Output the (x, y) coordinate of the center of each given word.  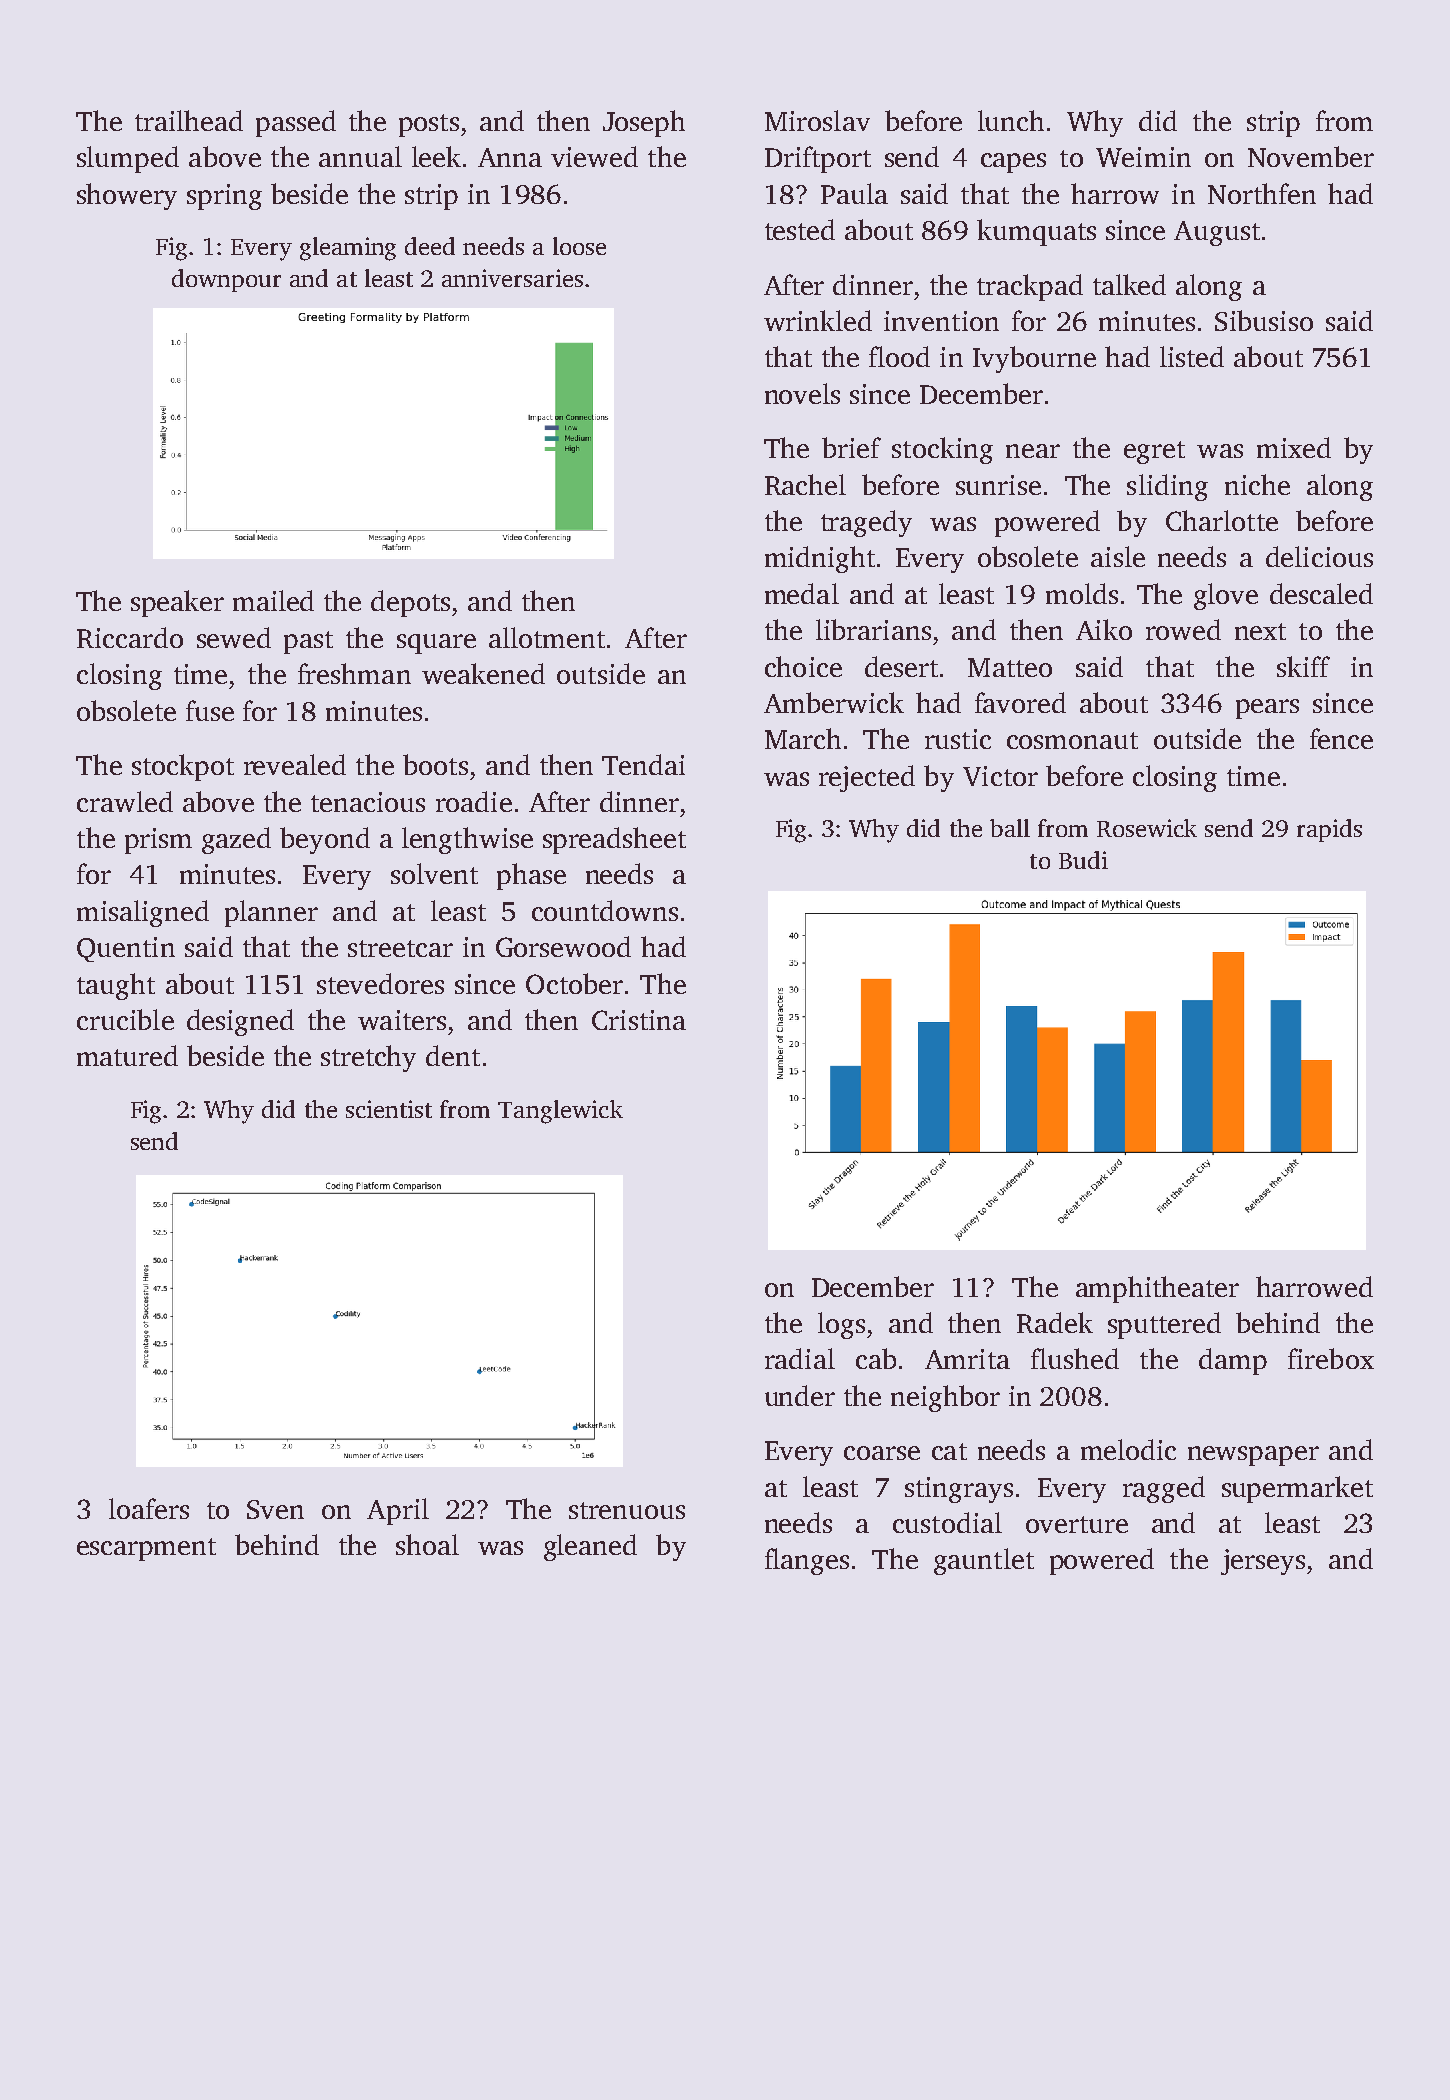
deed (430, 246)
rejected (867, 778)
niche (1257, 484)
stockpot (183, 767)
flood (899, 356)
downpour (226, 280)
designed (240, 1022)
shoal (427, 1544)
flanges (807, 1561)
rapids (1329, 830)
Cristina (639, 1020)
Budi (1083, 860)
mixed (1294, 447)
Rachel (805, 484)
